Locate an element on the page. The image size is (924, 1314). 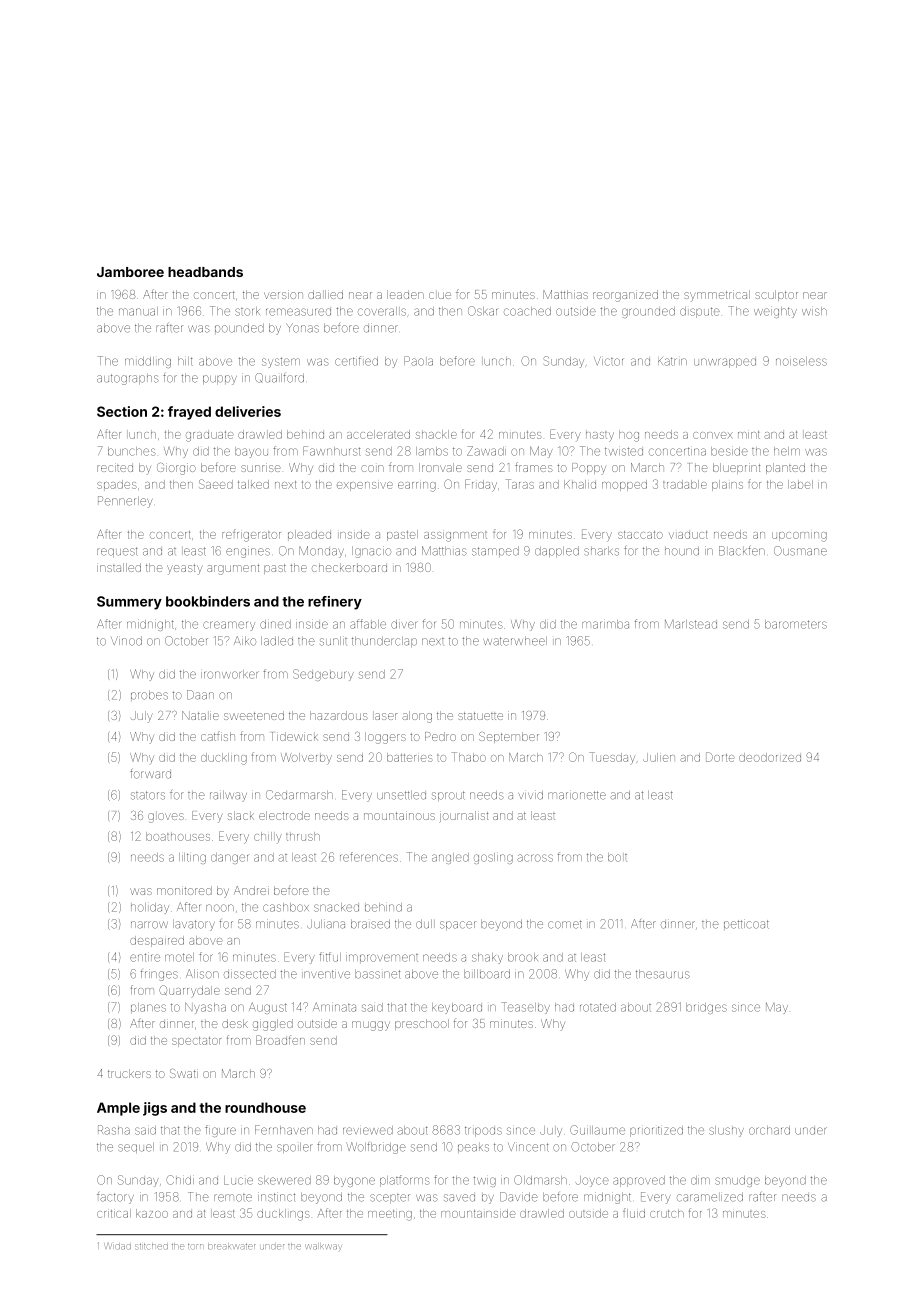
dappled is located at coordinates (557, 552).
